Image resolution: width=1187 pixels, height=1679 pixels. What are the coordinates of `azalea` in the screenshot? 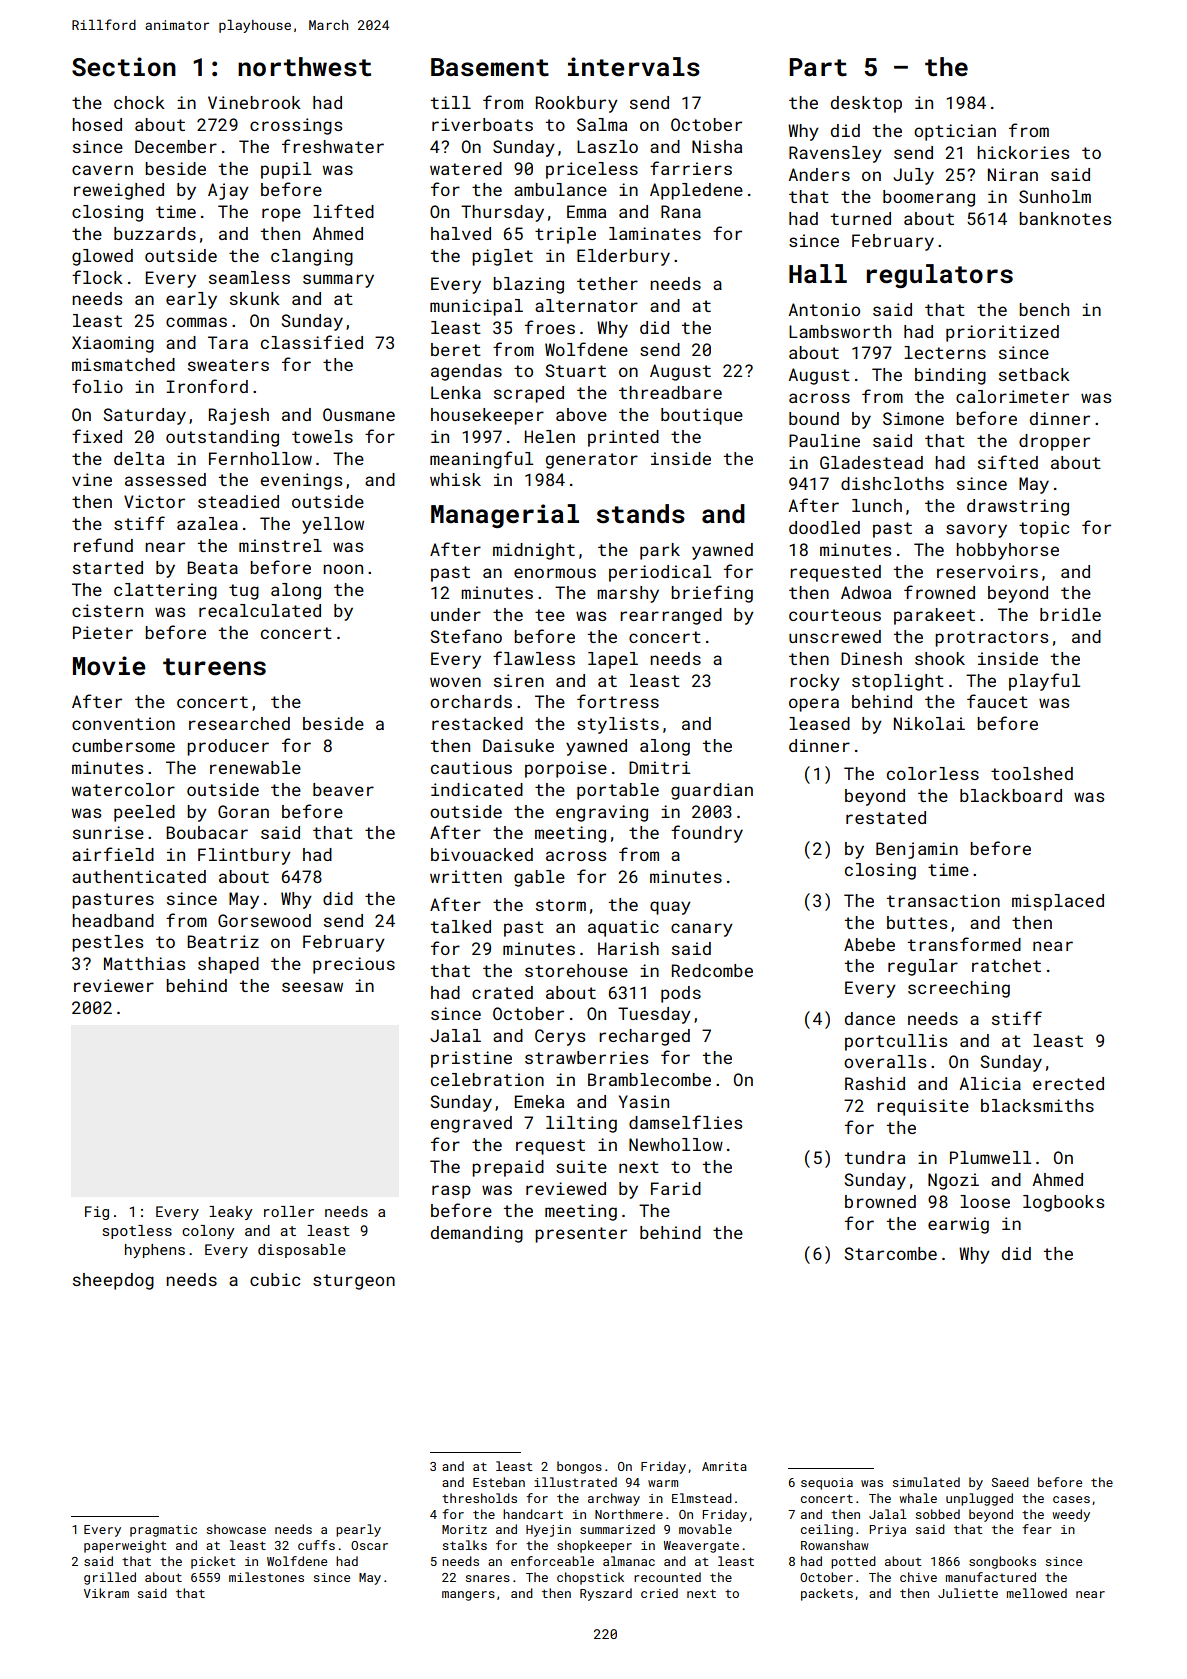 It's located at (207, 523).
